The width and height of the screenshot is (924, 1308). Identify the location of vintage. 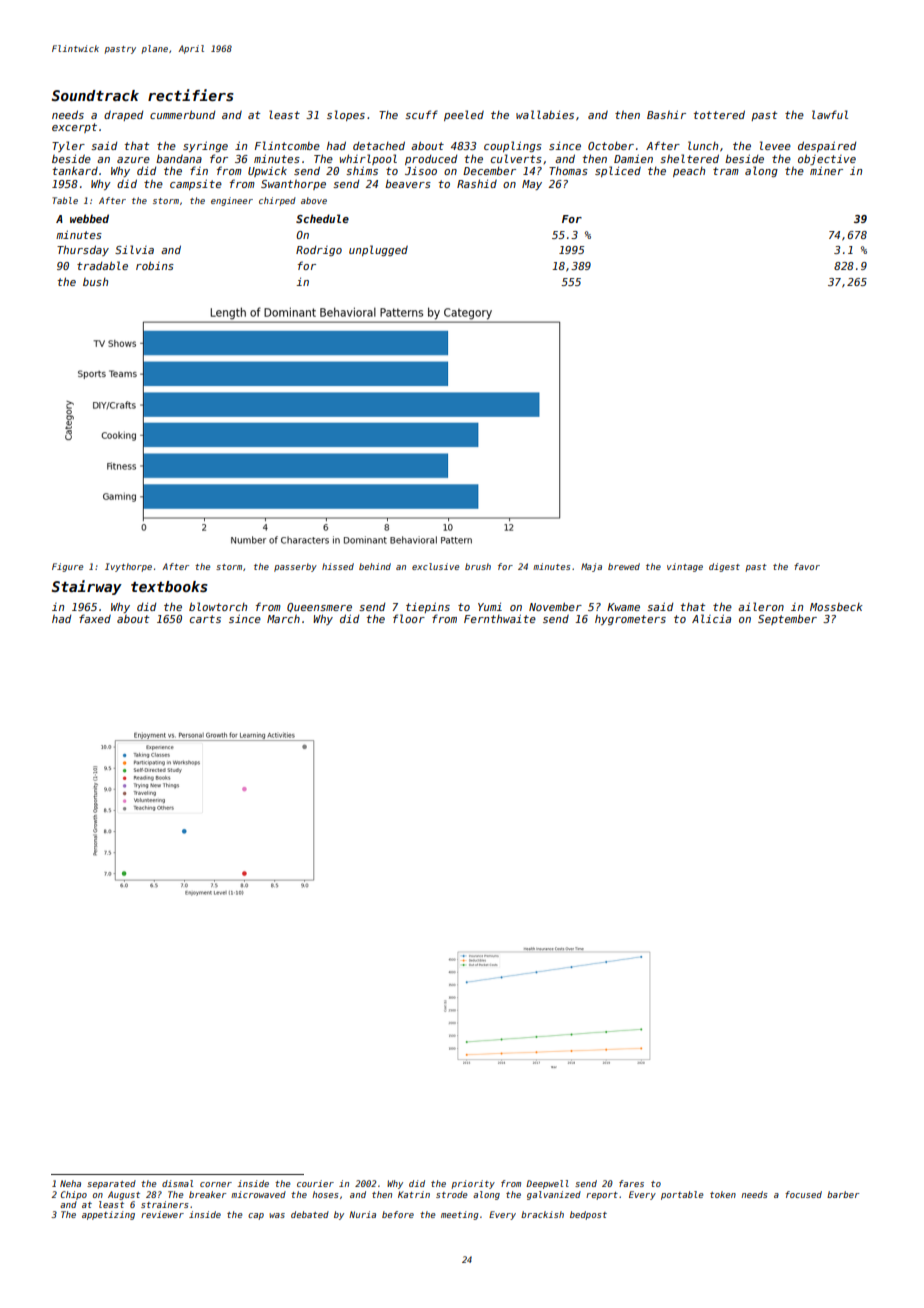
(685, 567).
